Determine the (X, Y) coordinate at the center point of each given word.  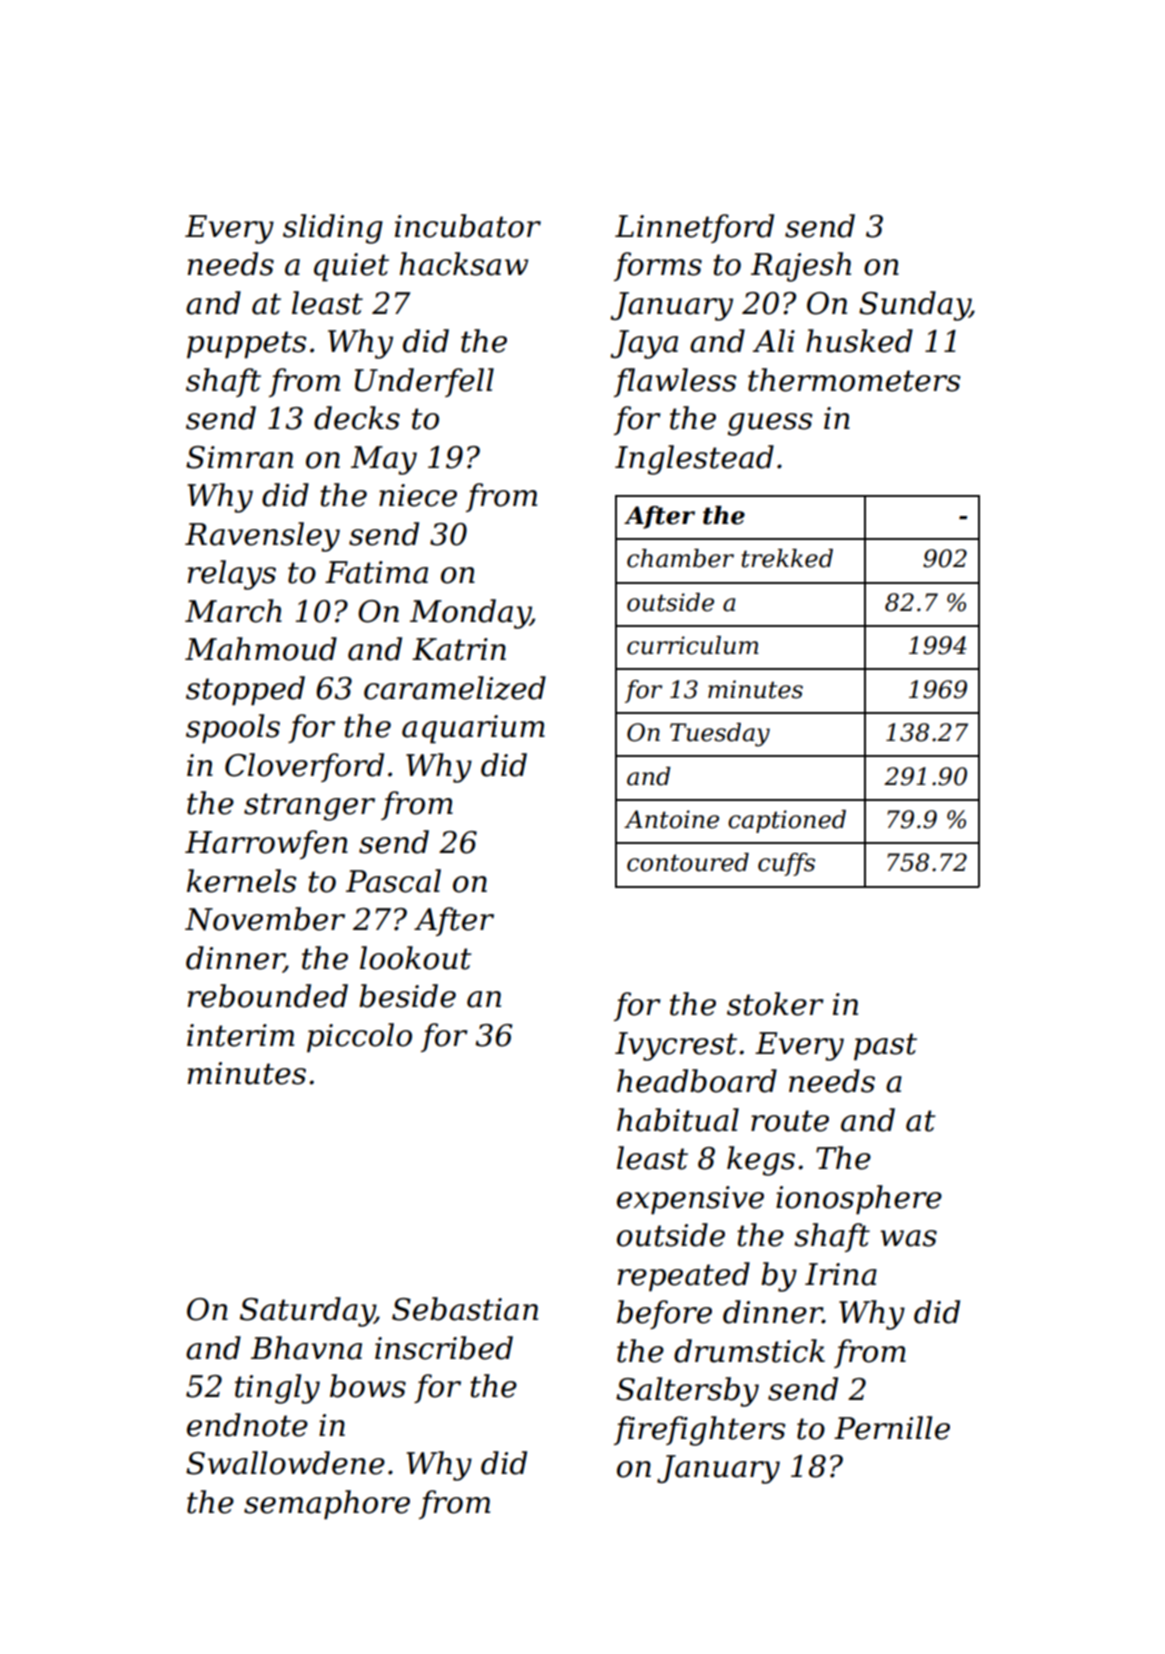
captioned (787, 821)
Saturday (307, 1312)
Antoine (671, 819)
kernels (241, 881)
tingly (277, 1389)
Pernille (892, 1428)
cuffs (786, 864)
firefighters (699, 1431)
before (664, 1314)
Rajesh (801, 267)
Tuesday (720, 735)
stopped (245, 691)
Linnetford (694, 228)
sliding (333, 229)
